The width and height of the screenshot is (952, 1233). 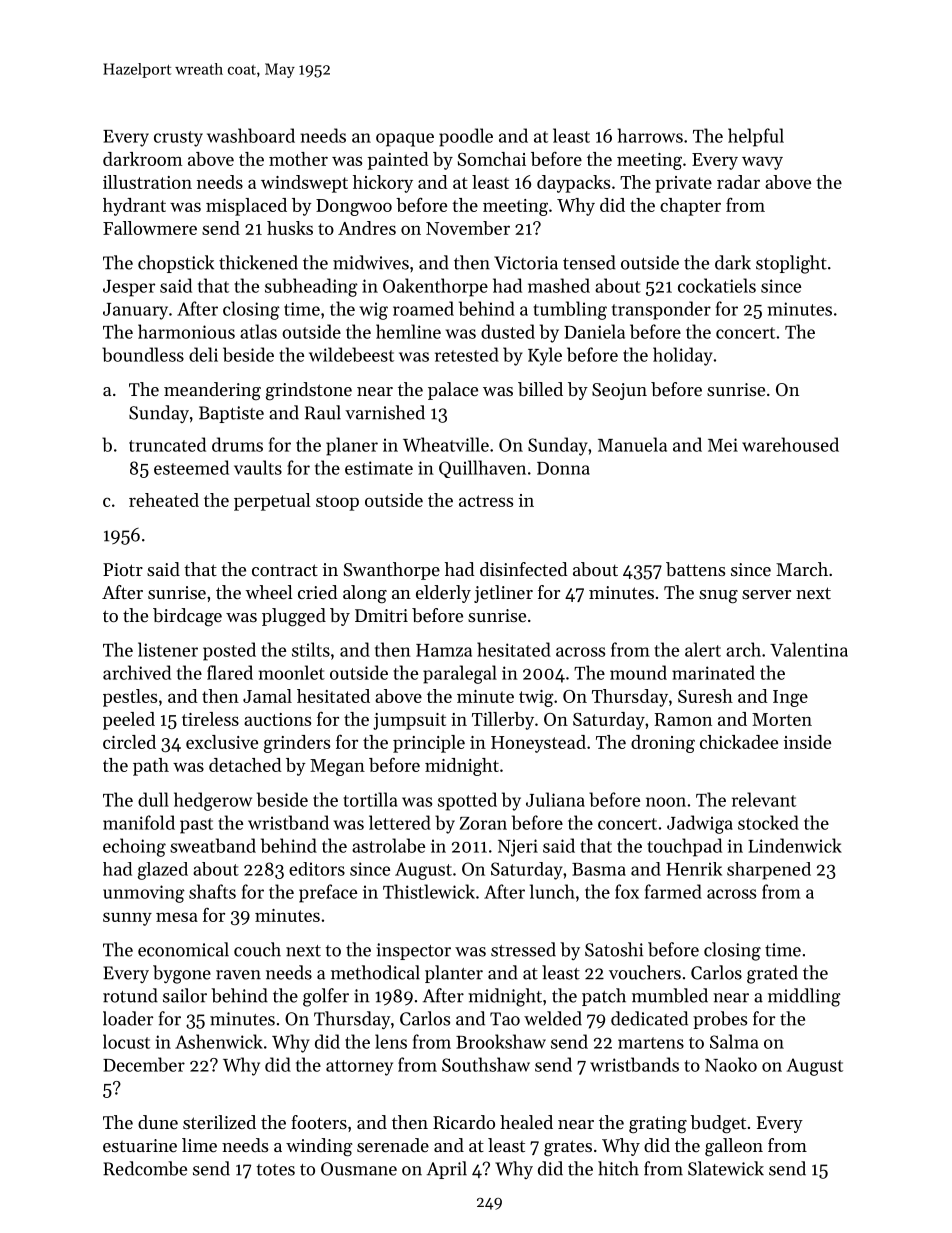 What do you see at coordinates (298, 159) in the screenshot?
I see `mother` at bounding box center [298, 159].
